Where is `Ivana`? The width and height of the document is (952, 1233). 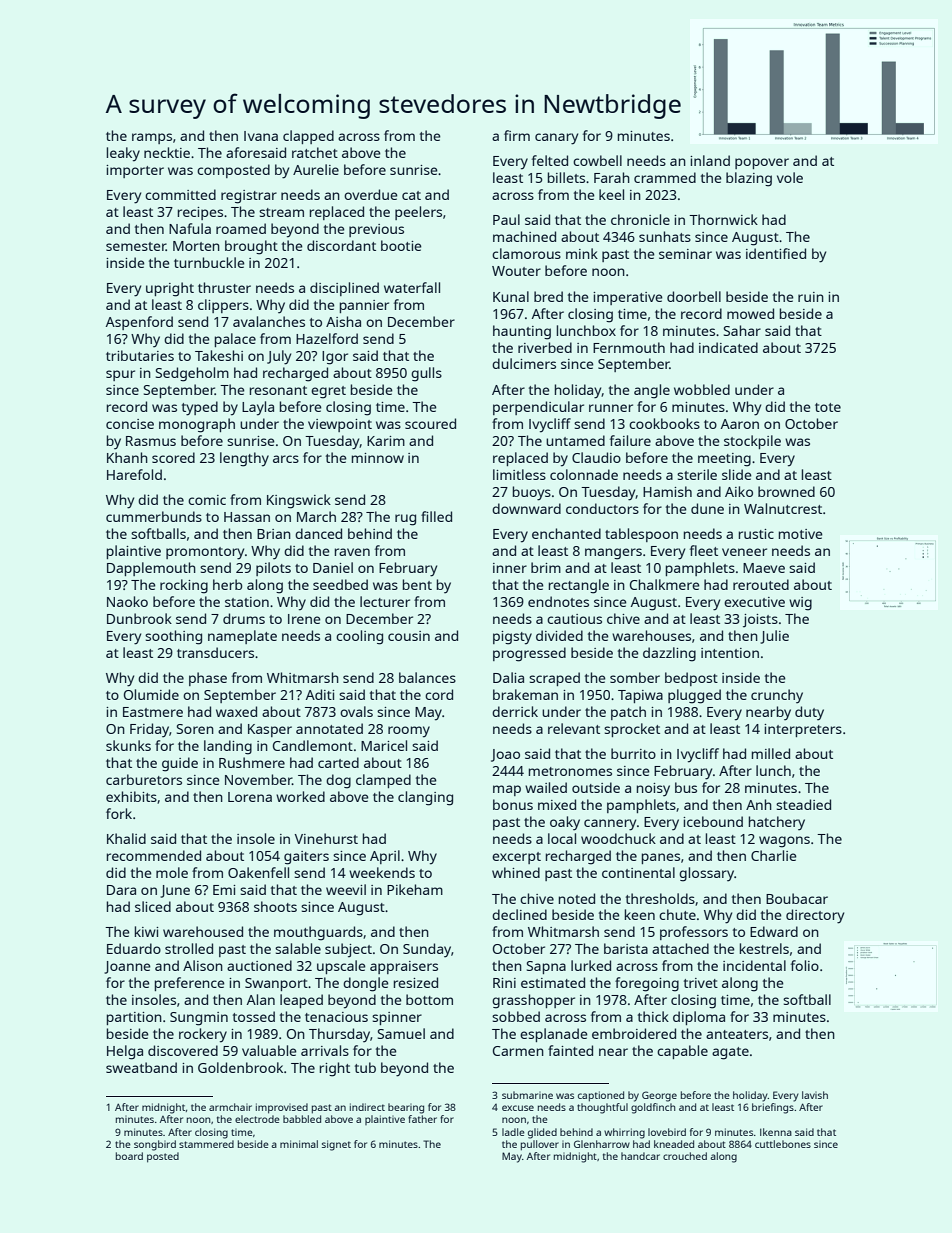 Ivana is located at coordinates (261, 136).
